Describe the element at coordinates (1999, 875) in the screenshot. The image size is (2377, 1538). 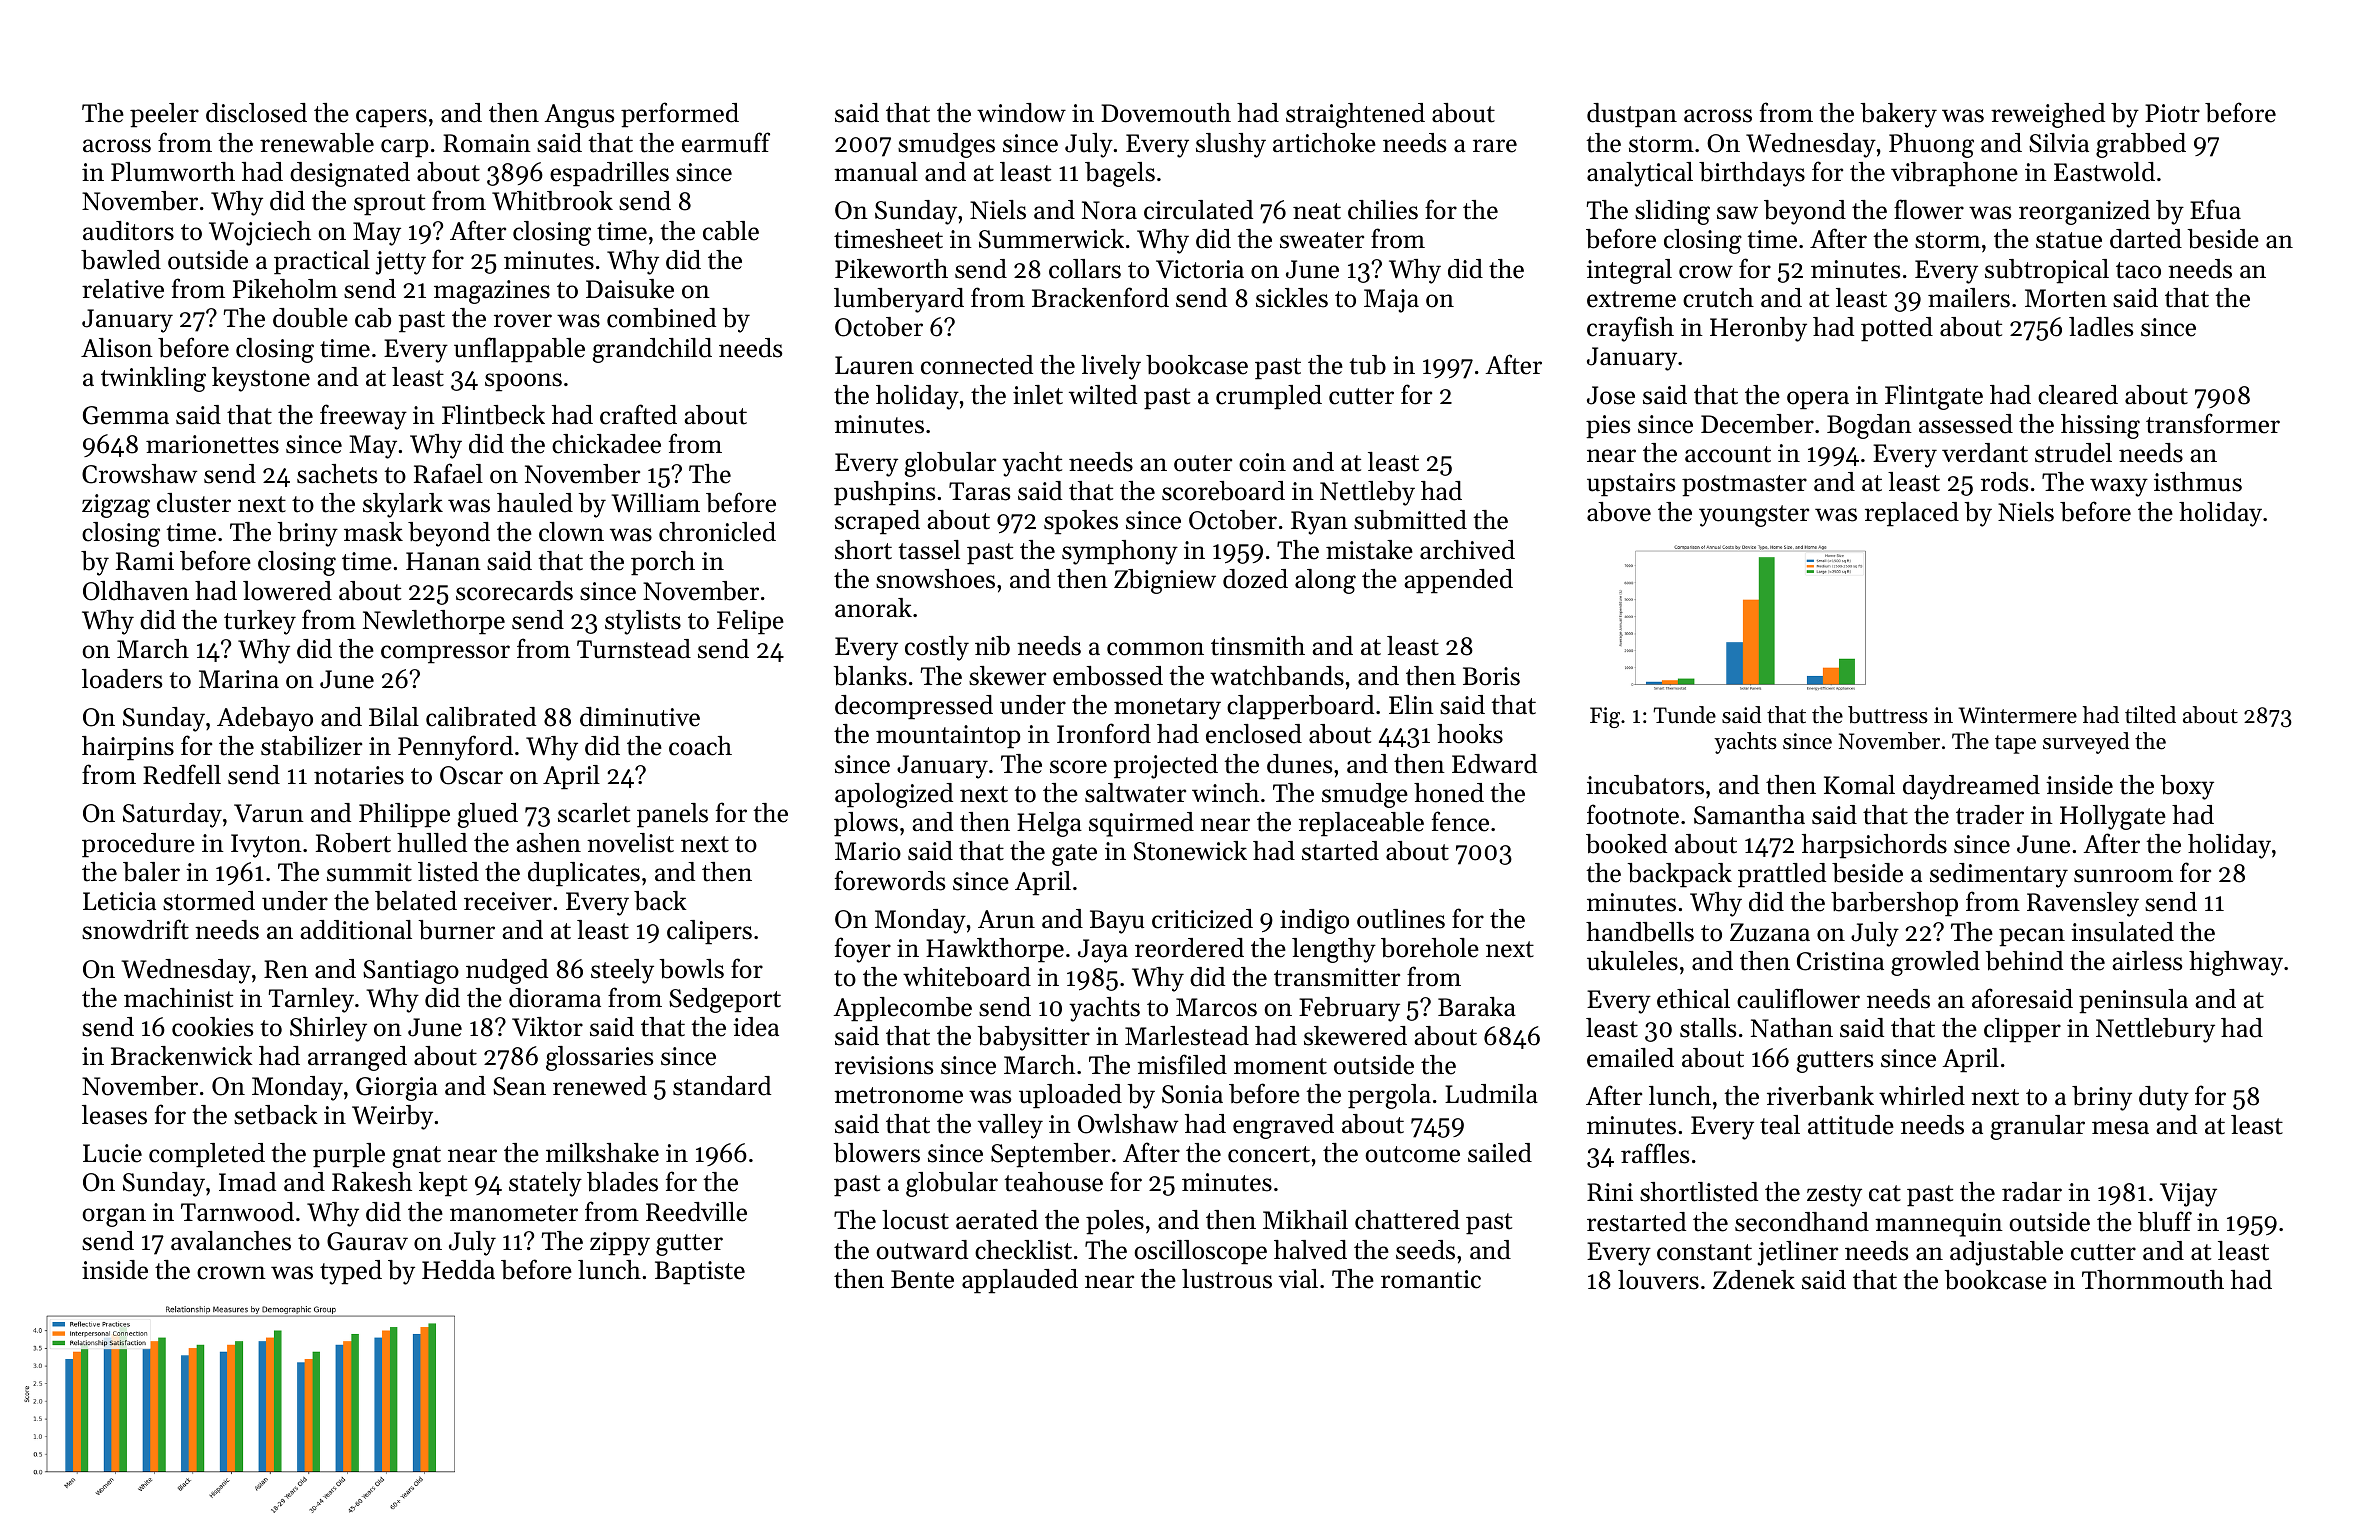
I see `sedimentary` at that location.
